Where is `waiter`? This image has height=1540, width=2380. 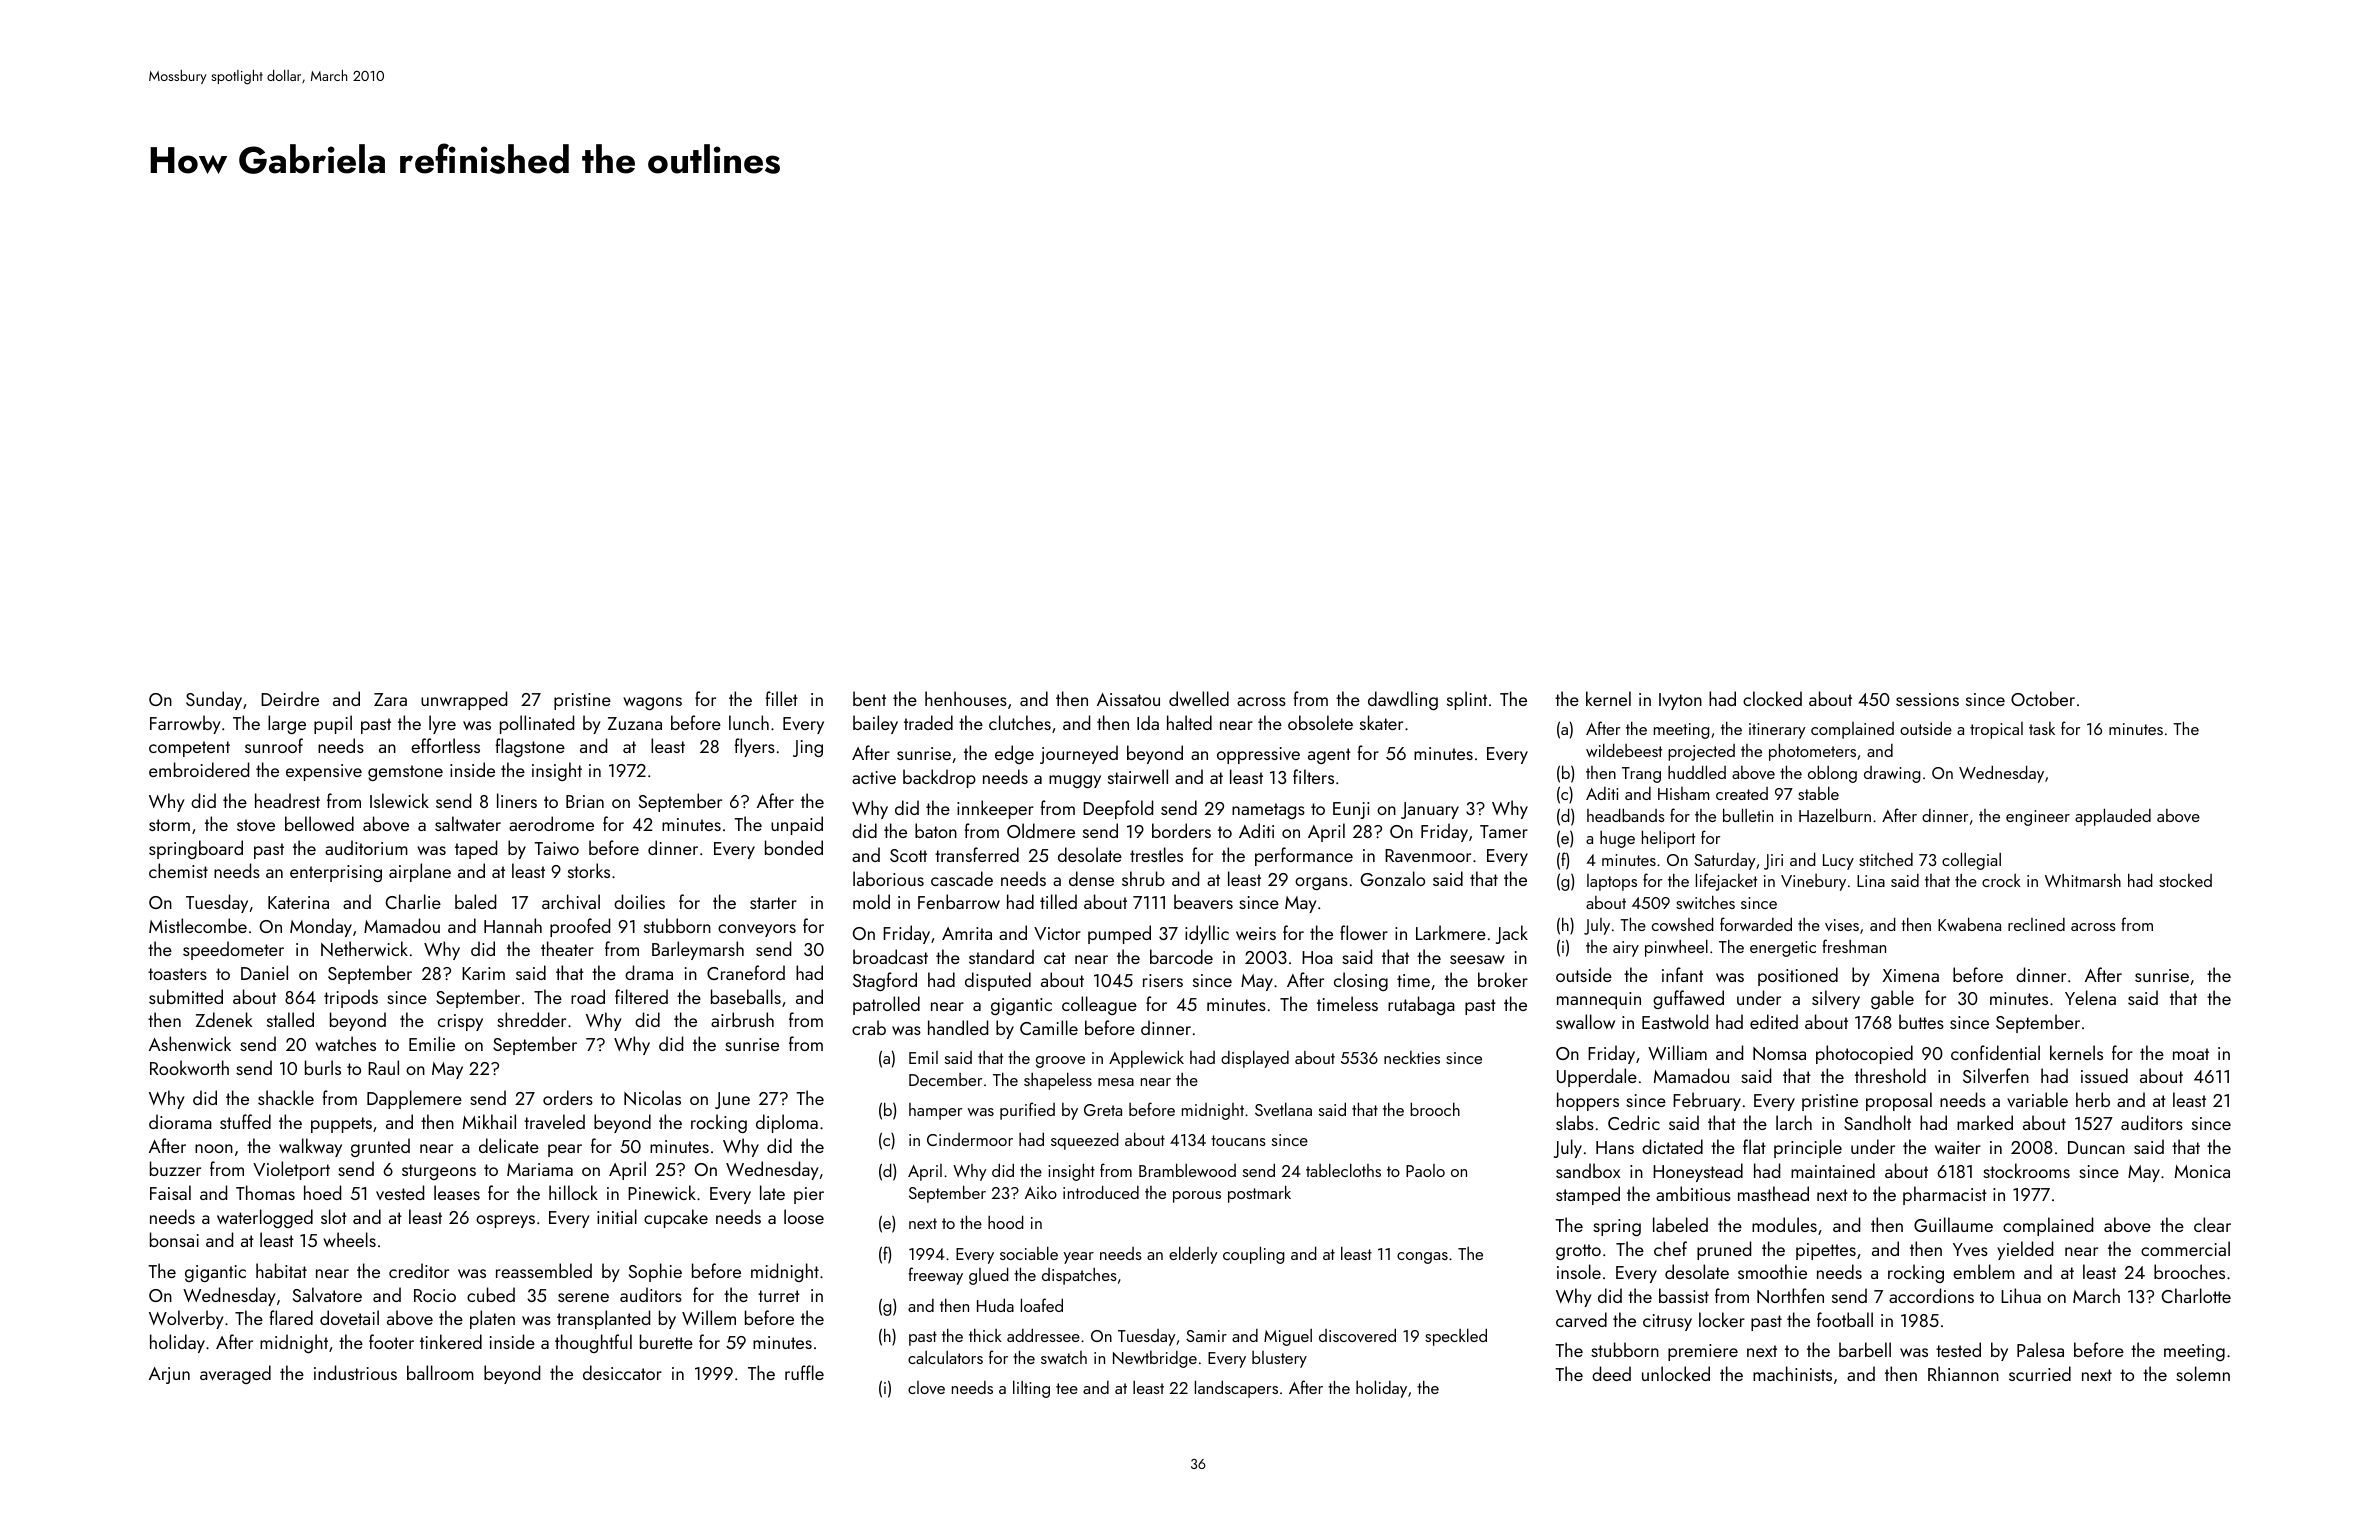 waiter is located at coordinates (1958, 1147).
